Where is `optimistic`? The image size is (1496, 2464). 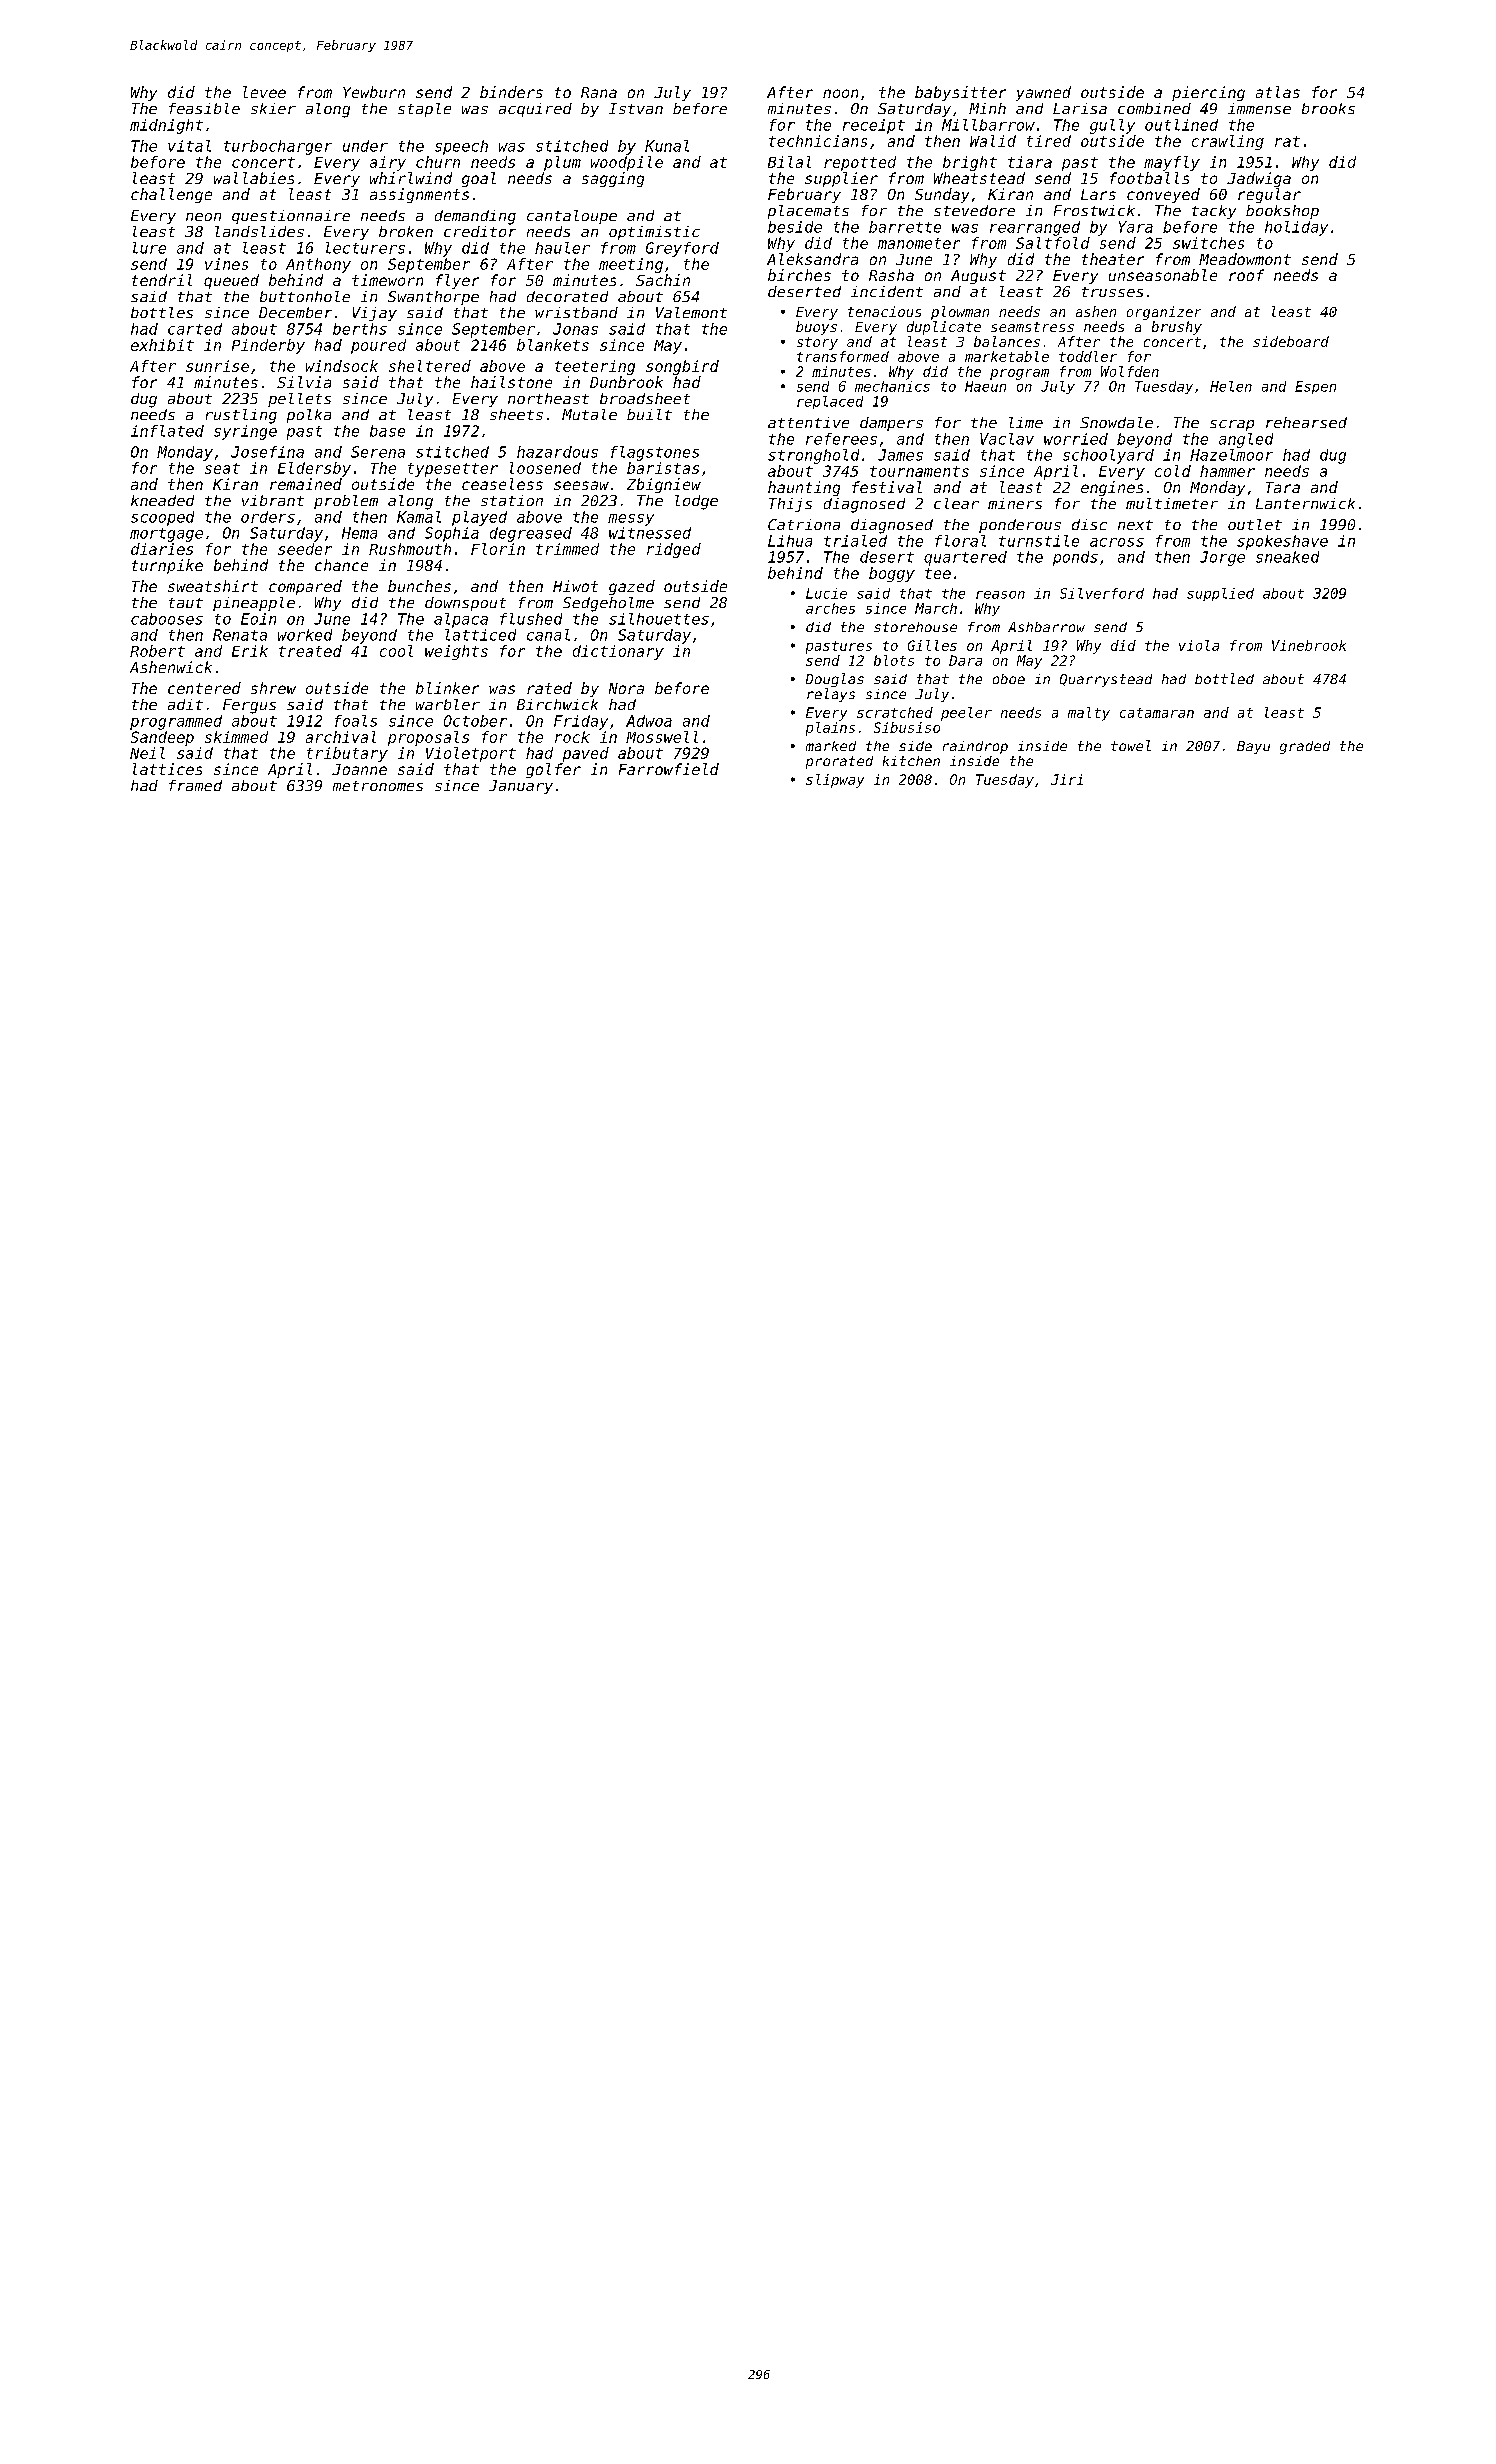
optimistic is located at coordinates (654, 233).
